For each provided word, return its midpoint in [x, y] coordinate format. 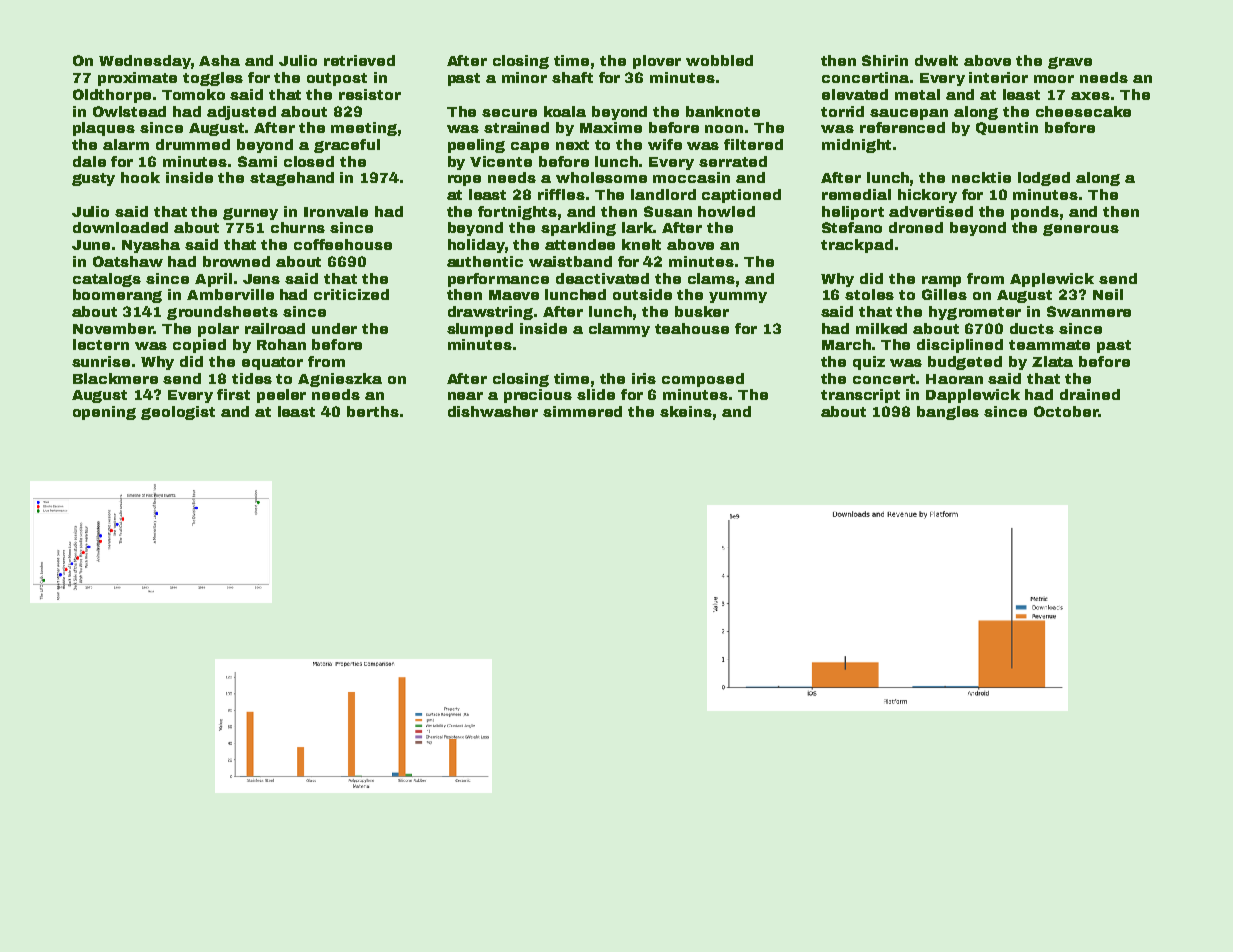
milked [881, 328]
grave [1070, 63]
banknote [723, 111]
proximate [137, 79]
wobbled [719, 60]
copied [199, 346]
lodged [1044, 179]
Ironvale [336, 211]
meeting [364, 129]
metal [917, 94]
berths [373, 411]
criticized [351, 294]
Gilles [944, 294]
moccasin [691, 177]
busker [702, 311]
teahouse [692, 328]
